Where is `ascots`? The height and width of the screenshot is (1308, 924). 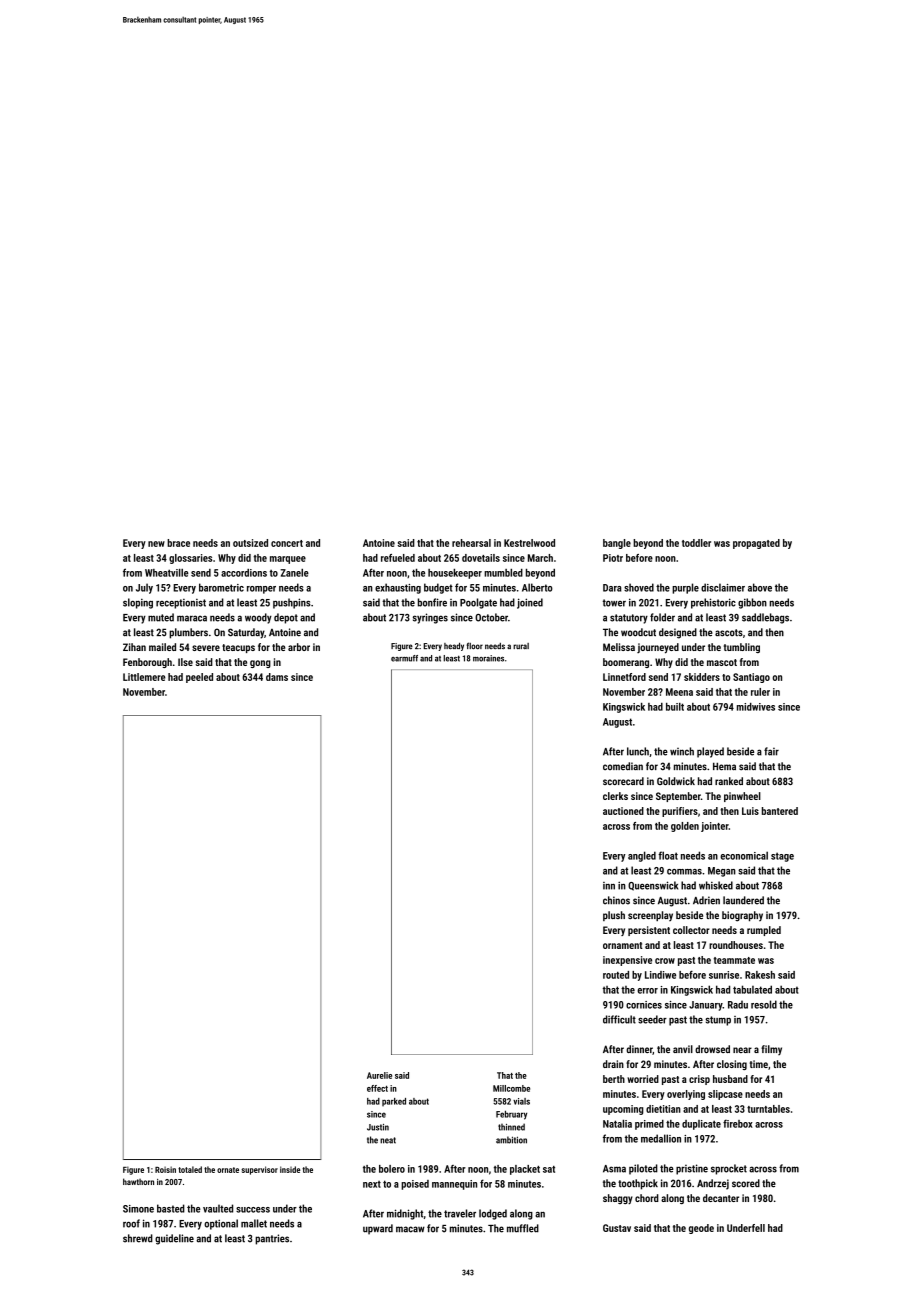 ascots is located at coordinates (729, 633).
